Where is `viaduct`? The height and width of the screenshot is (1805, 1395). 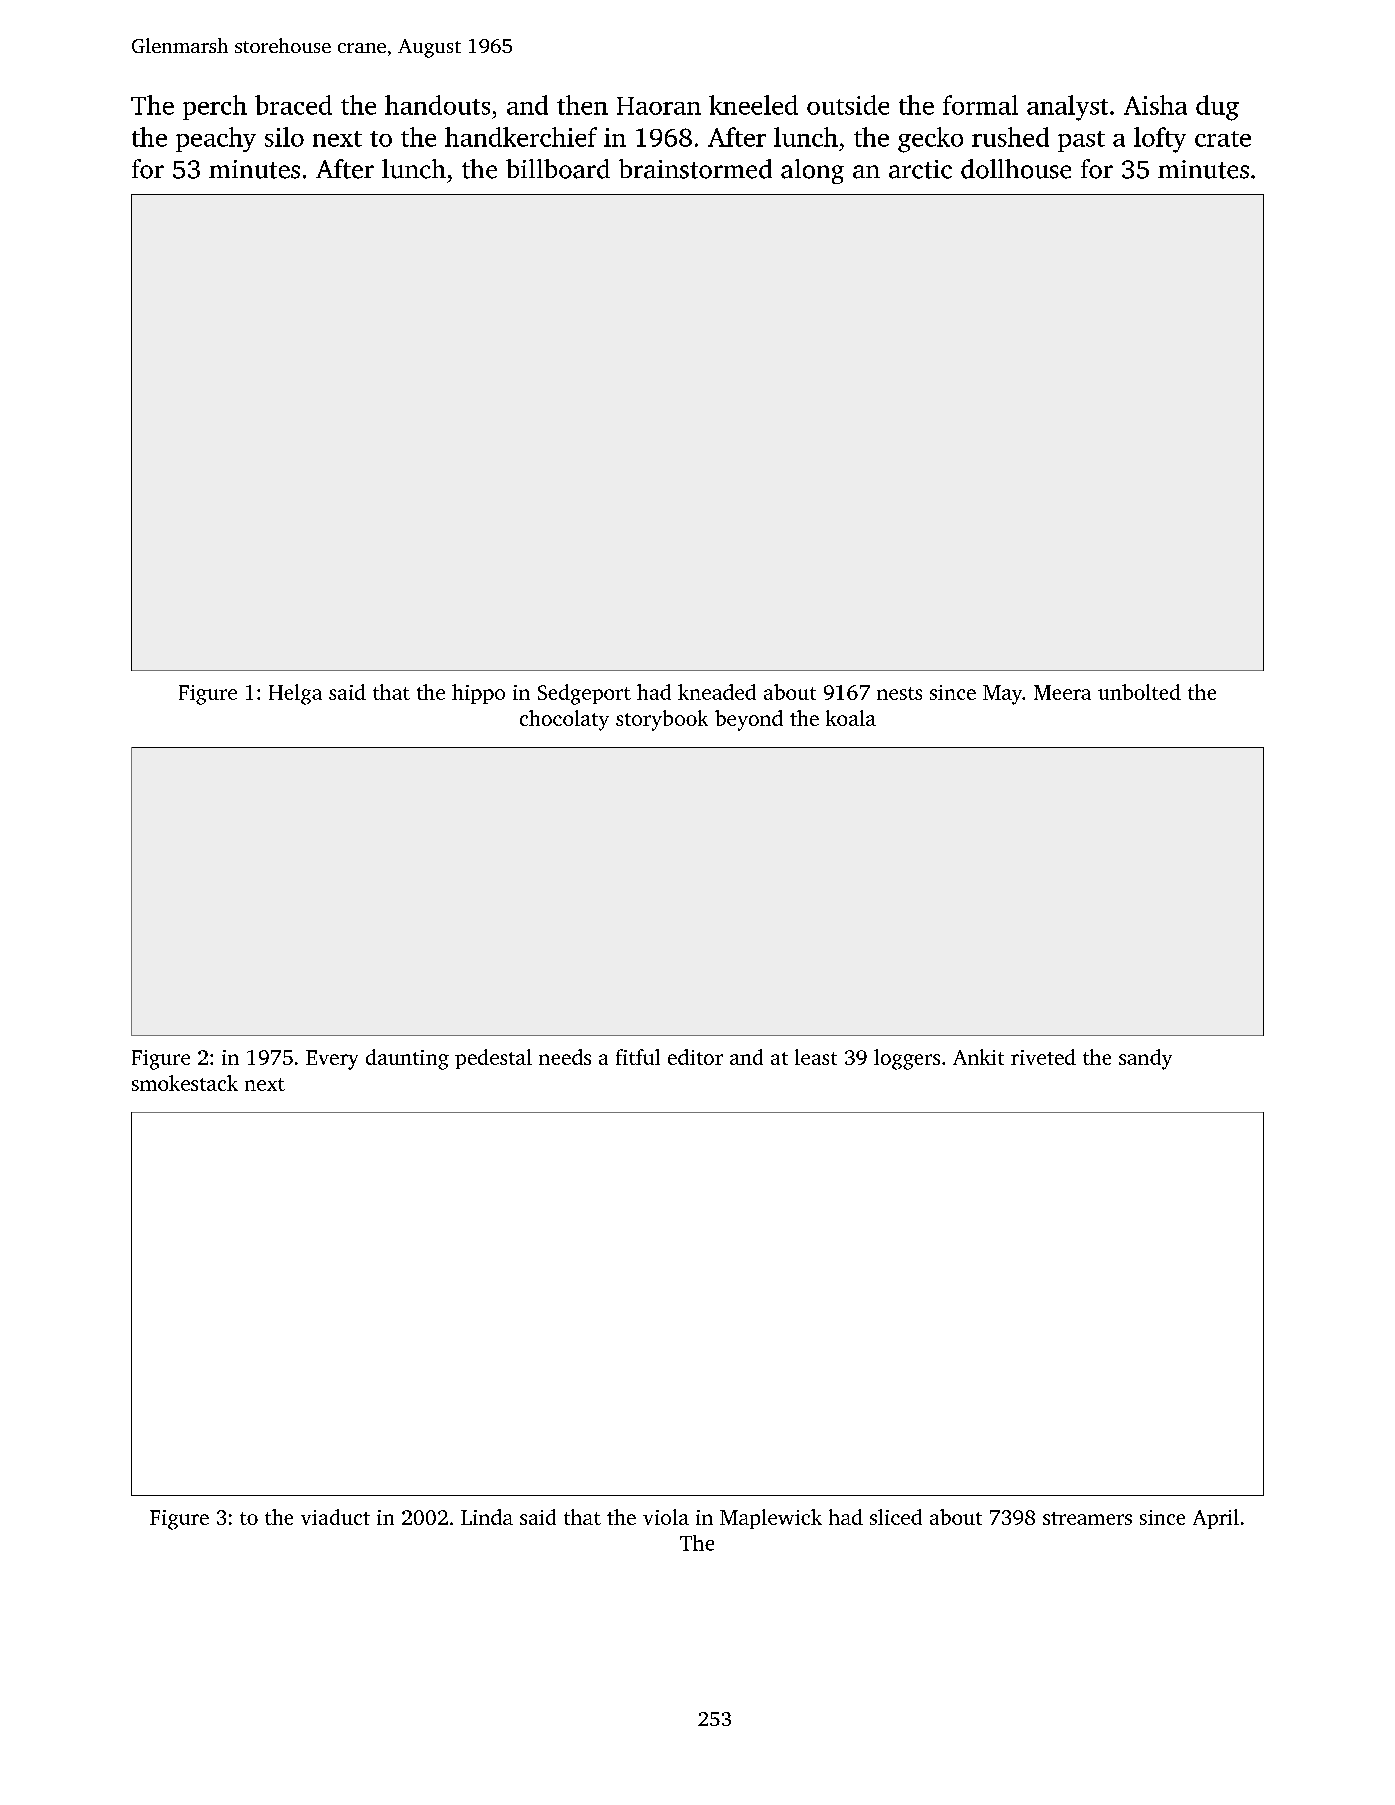
viaduct is located at coordinates (335, 1517).
